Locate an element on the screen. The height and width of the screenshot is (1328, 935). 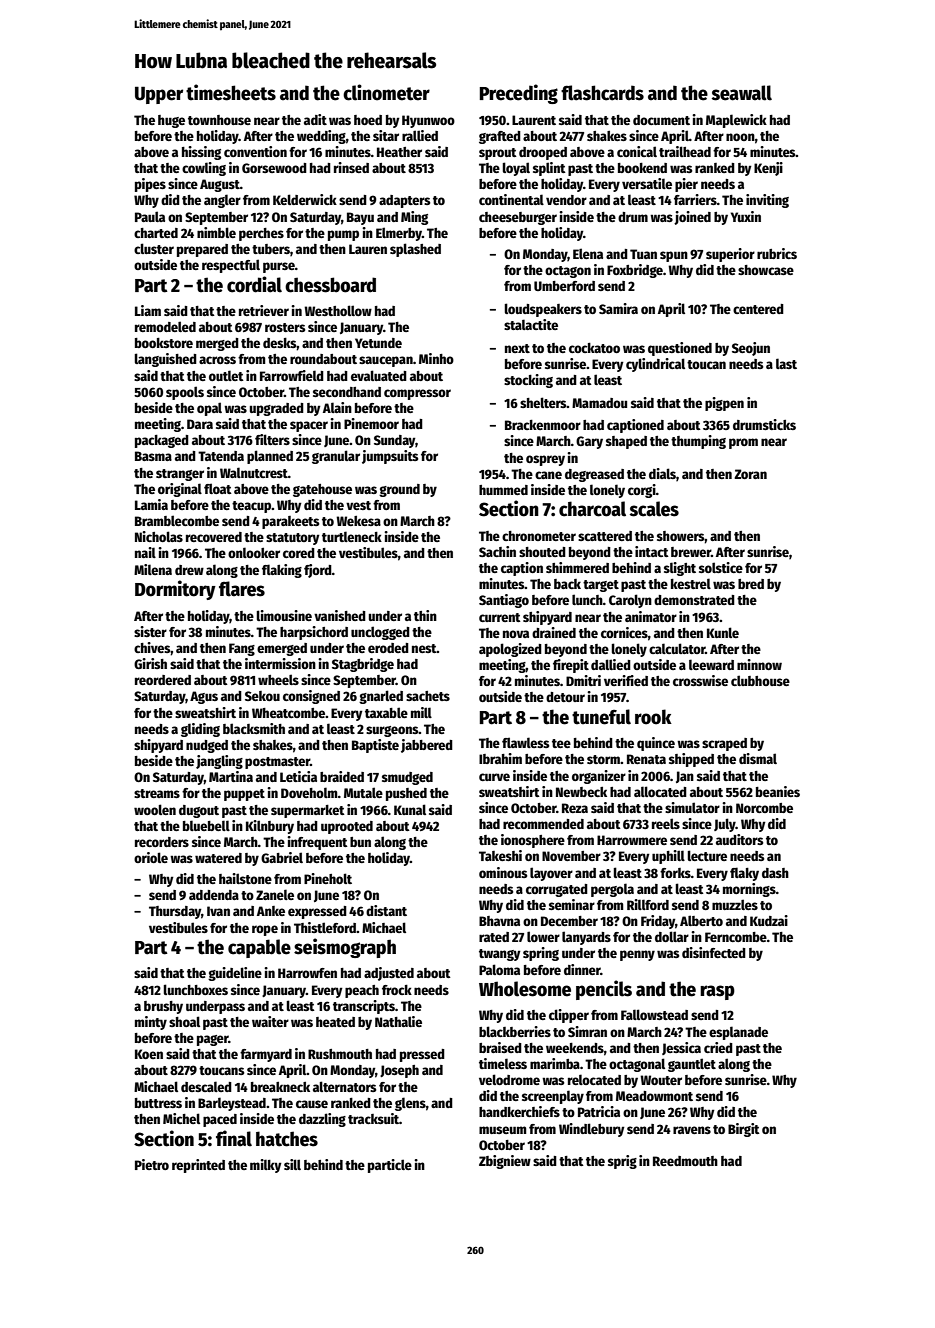
twangy is located at coordinates (500, 955).
